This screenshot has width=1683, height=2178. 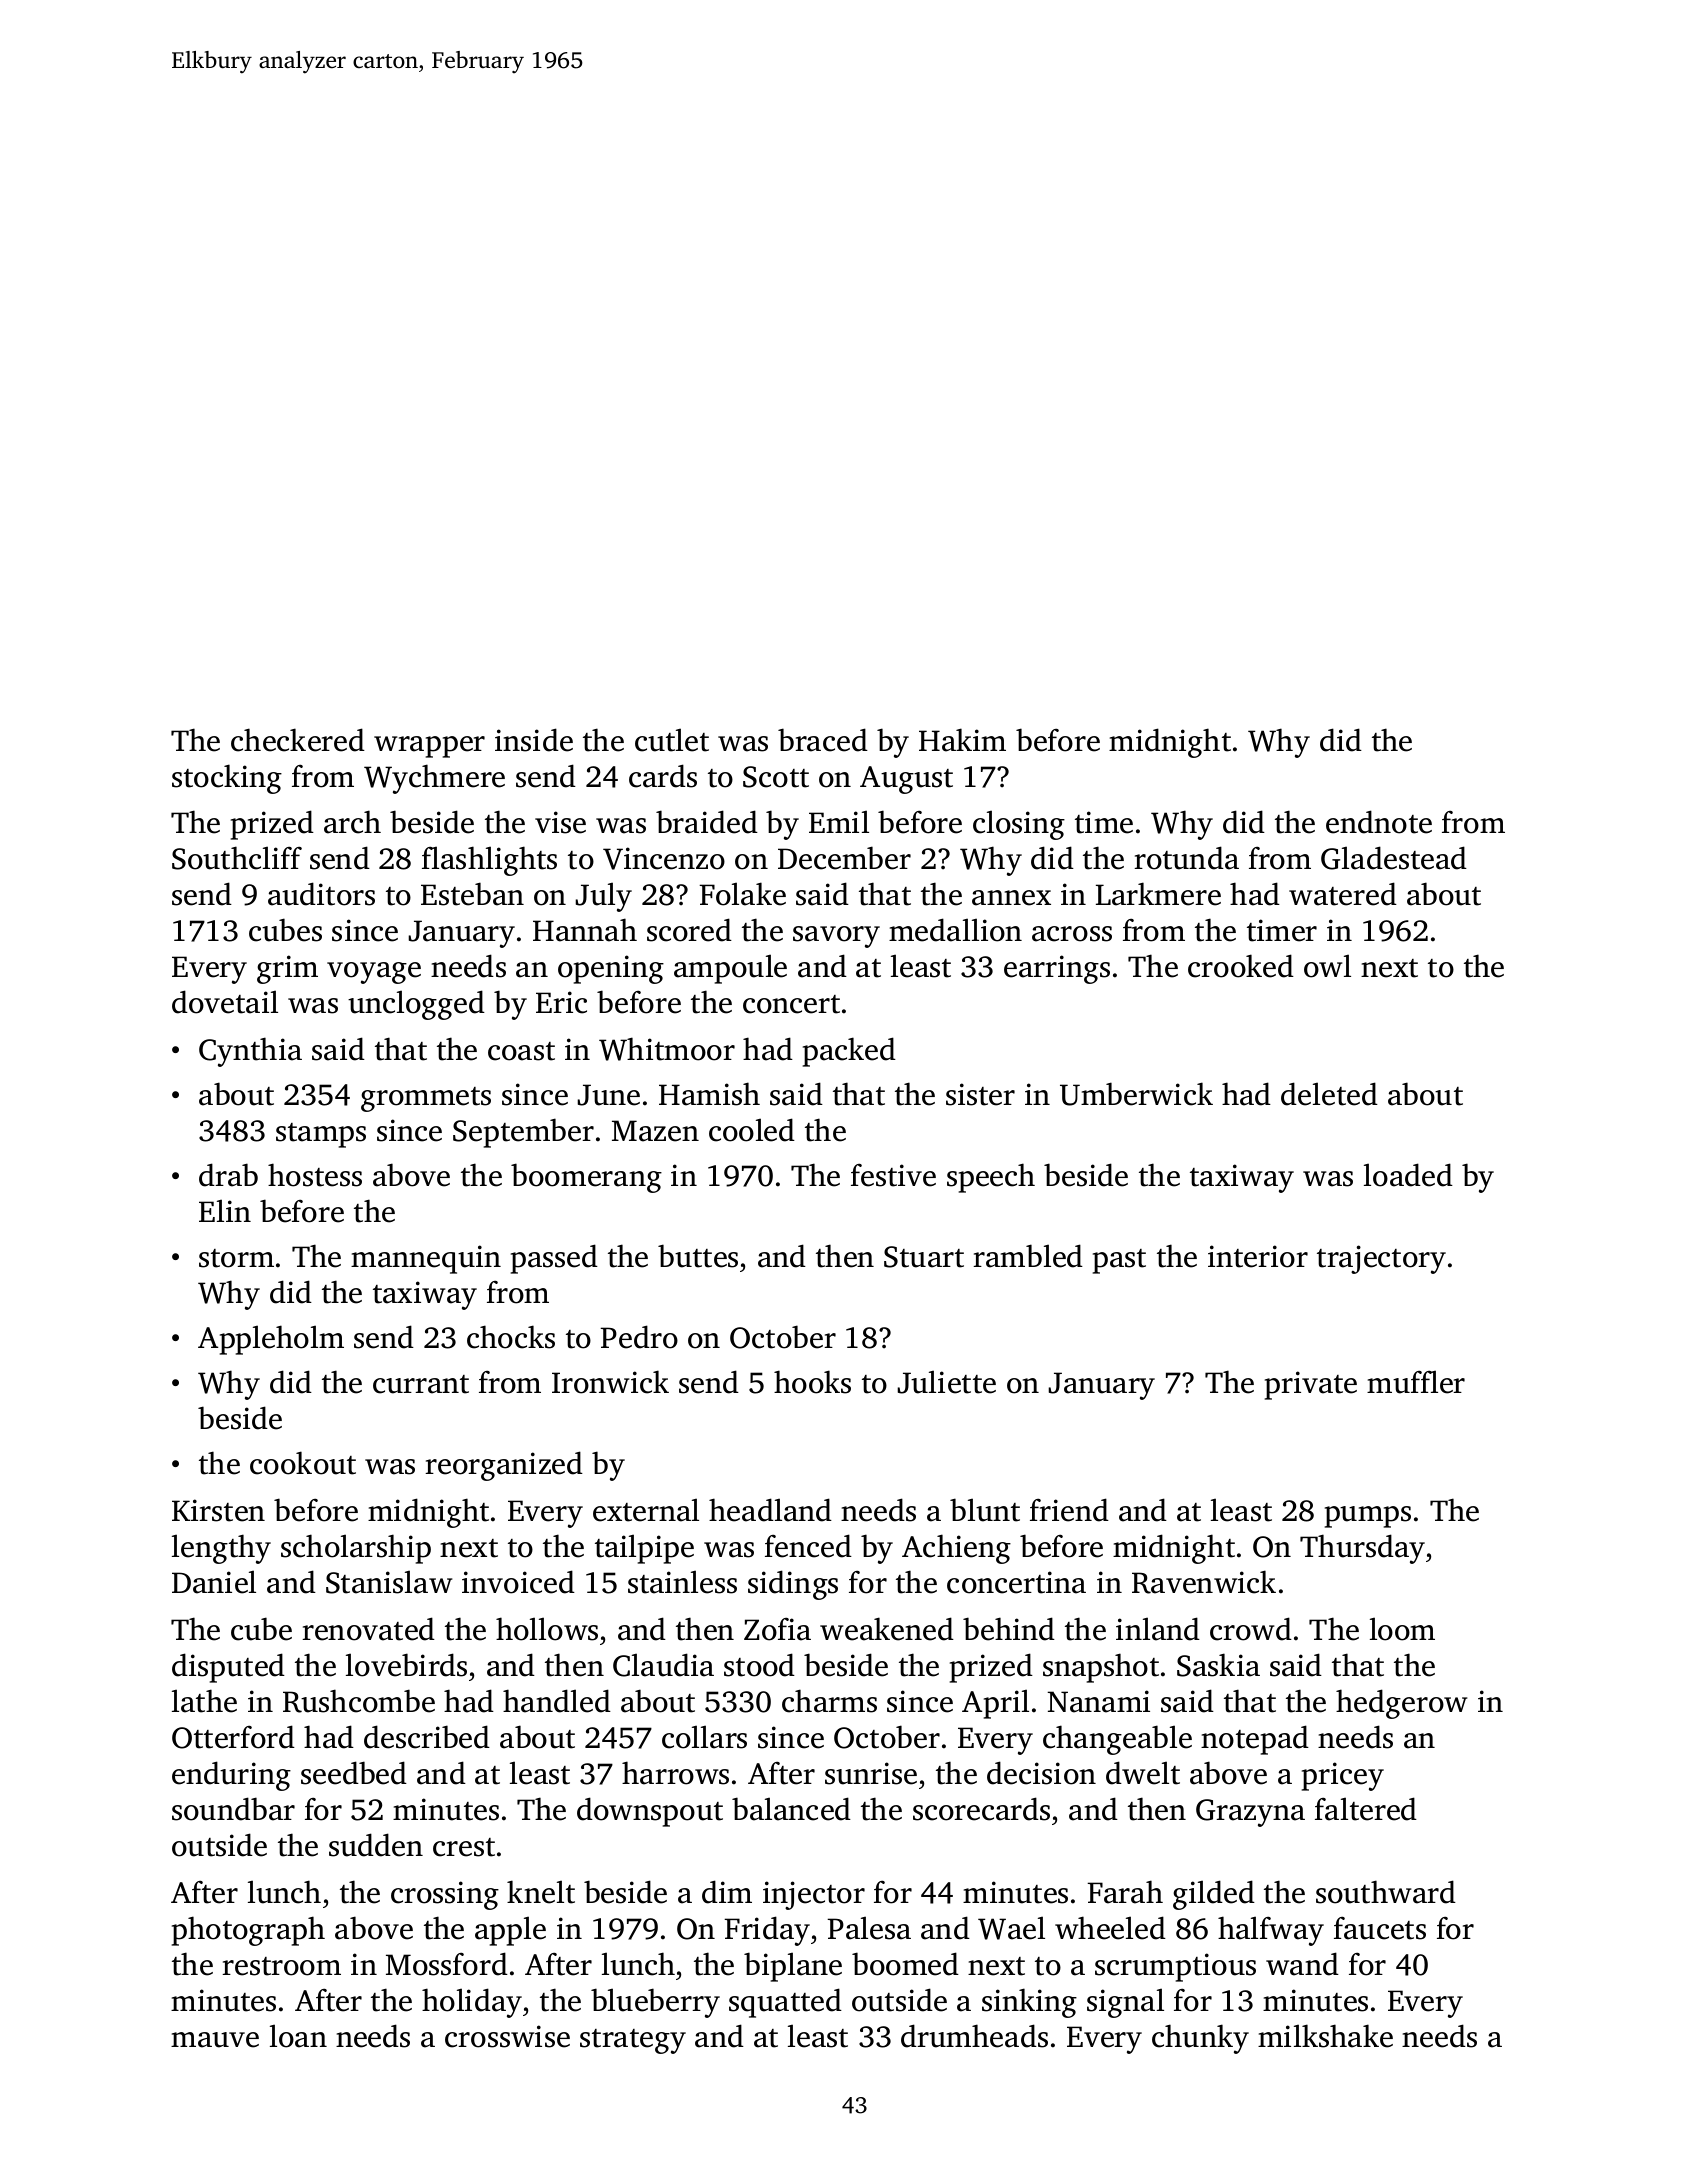 What do you see at coordinates (698, 1256) in the screenshot?
I see `buttes` at bounding box center [698, 1256].
